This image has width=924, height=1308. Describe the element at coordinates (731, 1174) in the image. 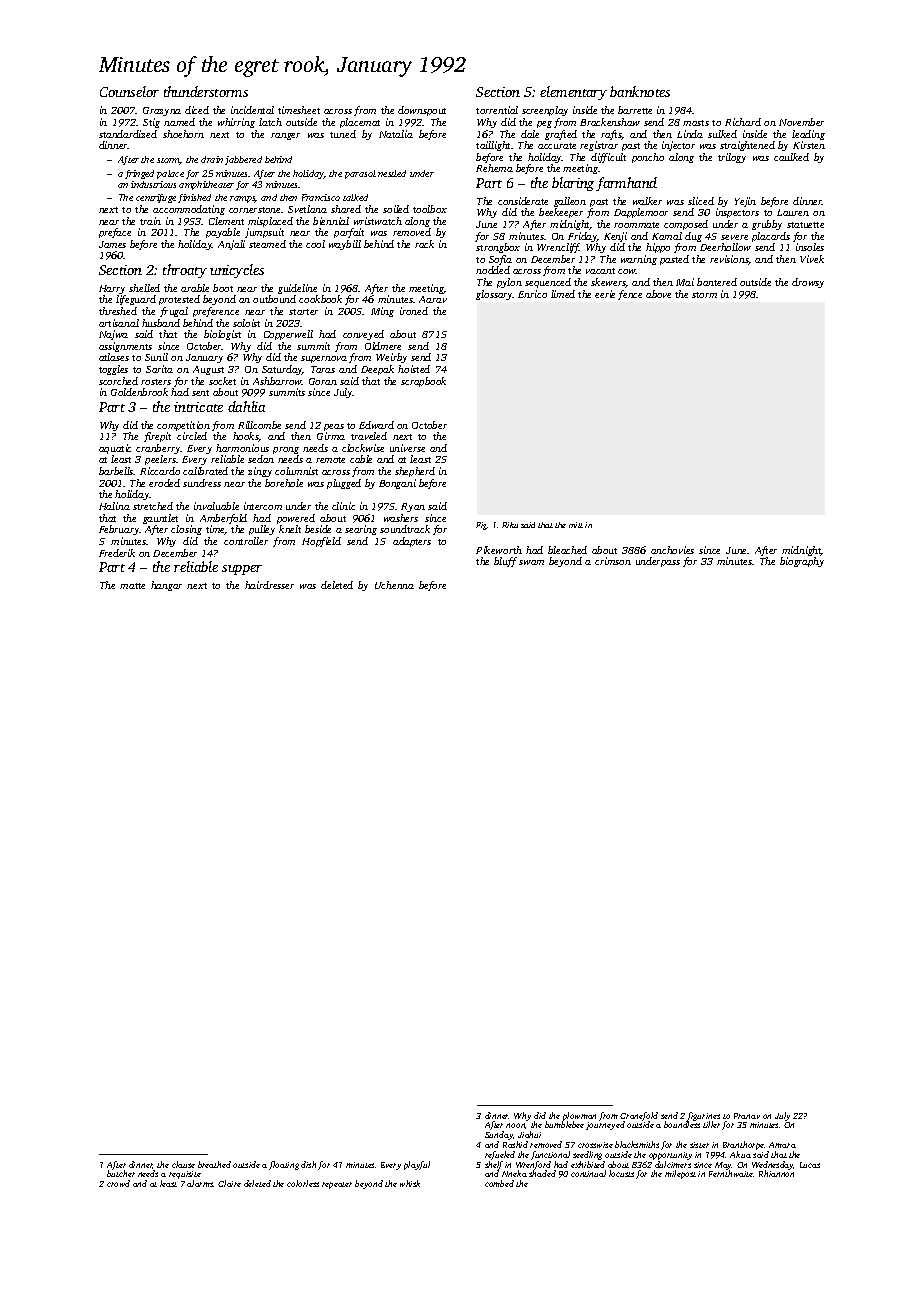

I see `Fernthwaite` at that location.
